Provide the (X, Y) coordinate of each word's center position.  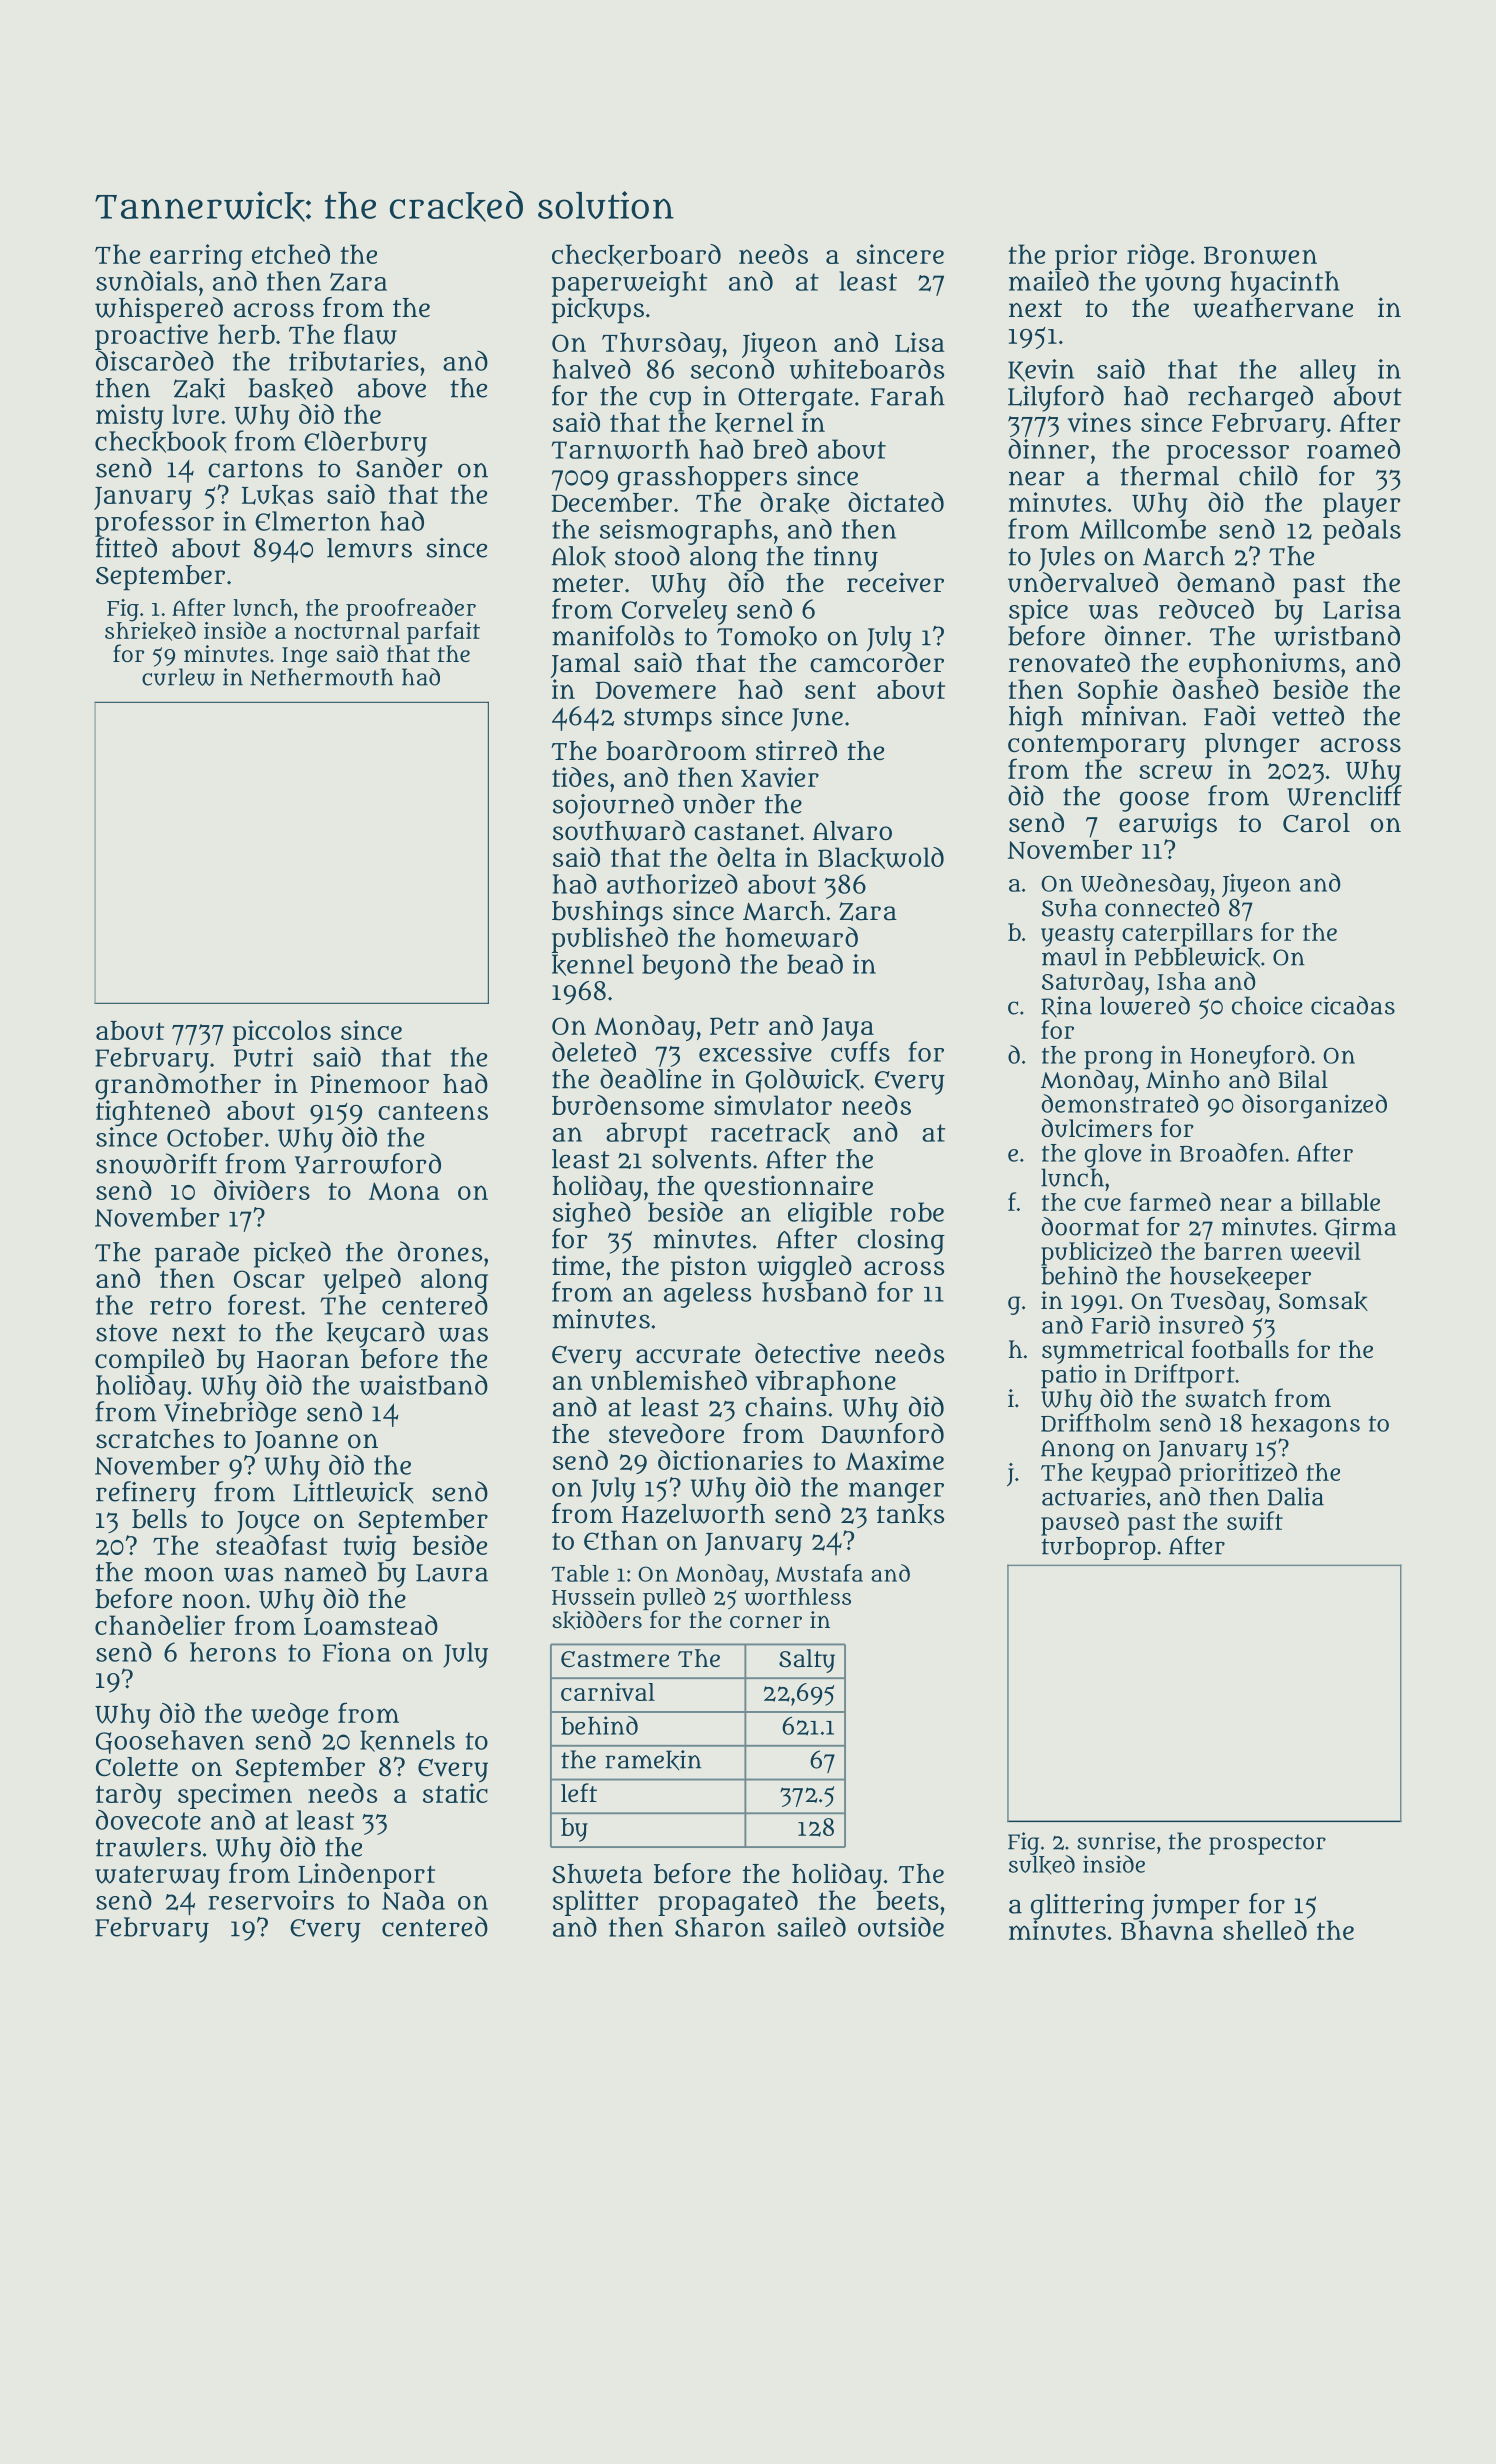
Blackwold (881, 858)
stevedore (666, 1433)
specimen (235, 1796)
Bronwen (1260, 255)
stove (126, 1333)
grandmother (178, 1086)
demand (1226, 582)
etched (291, 254)
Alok (578, 557)
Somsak (1323, 1301)
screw (1176, 772)
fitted (126, 547)
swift (1255, 1521)
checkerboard (636, 255)
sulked (1042, 1864)
